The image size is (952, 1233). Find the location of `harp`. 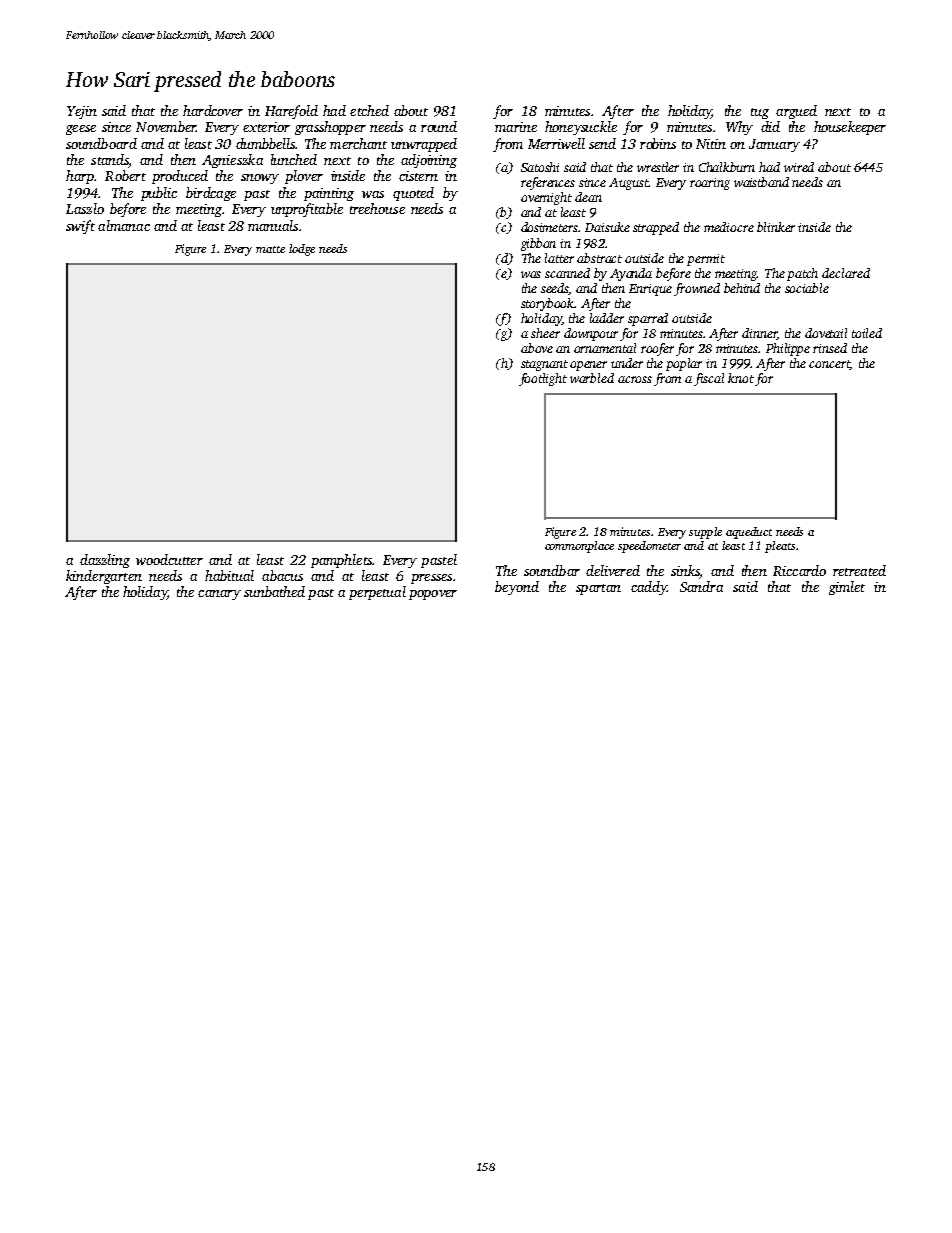

harp is located at coordinates (80, 177).
